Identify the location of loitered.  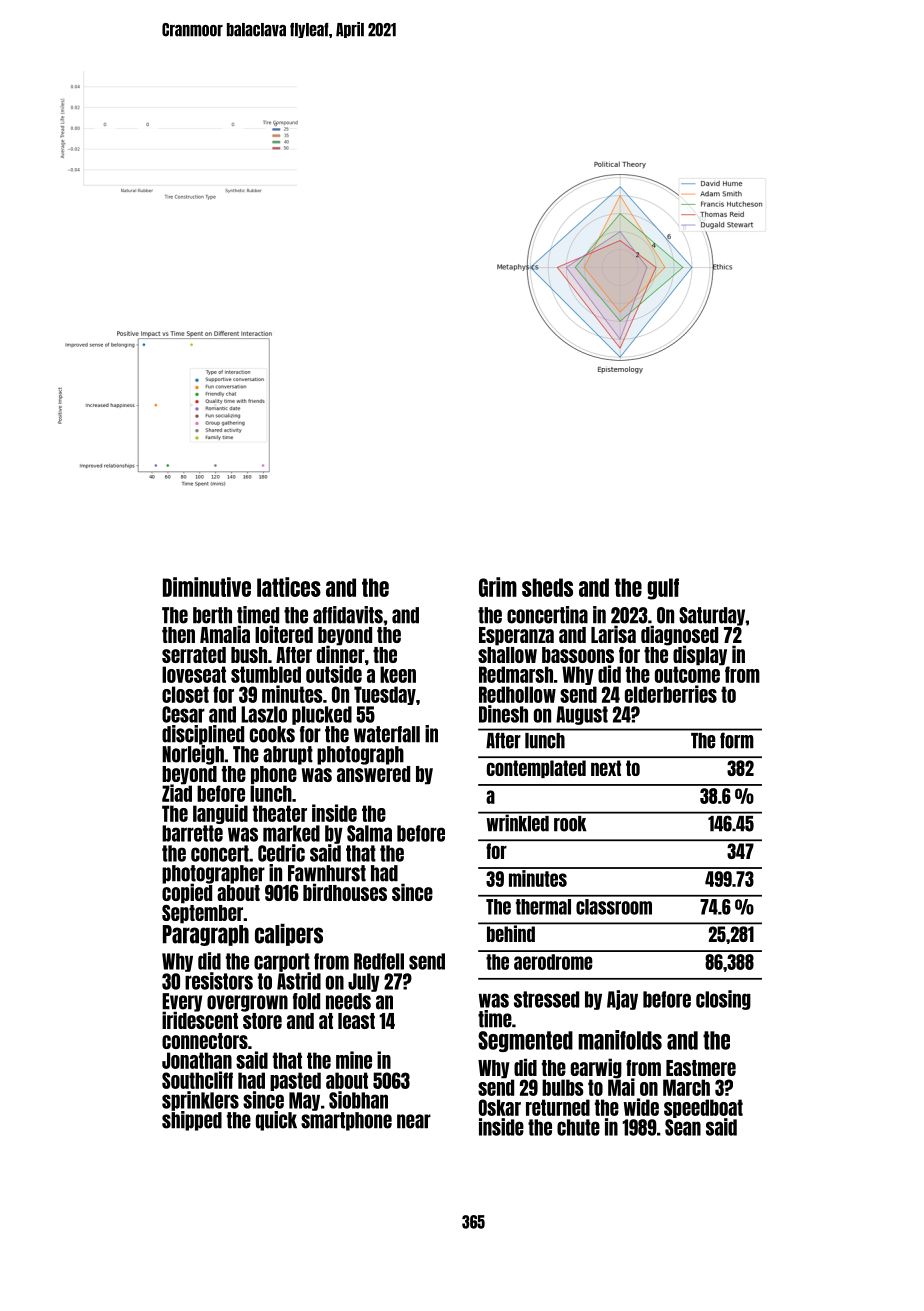
(284, 634).
